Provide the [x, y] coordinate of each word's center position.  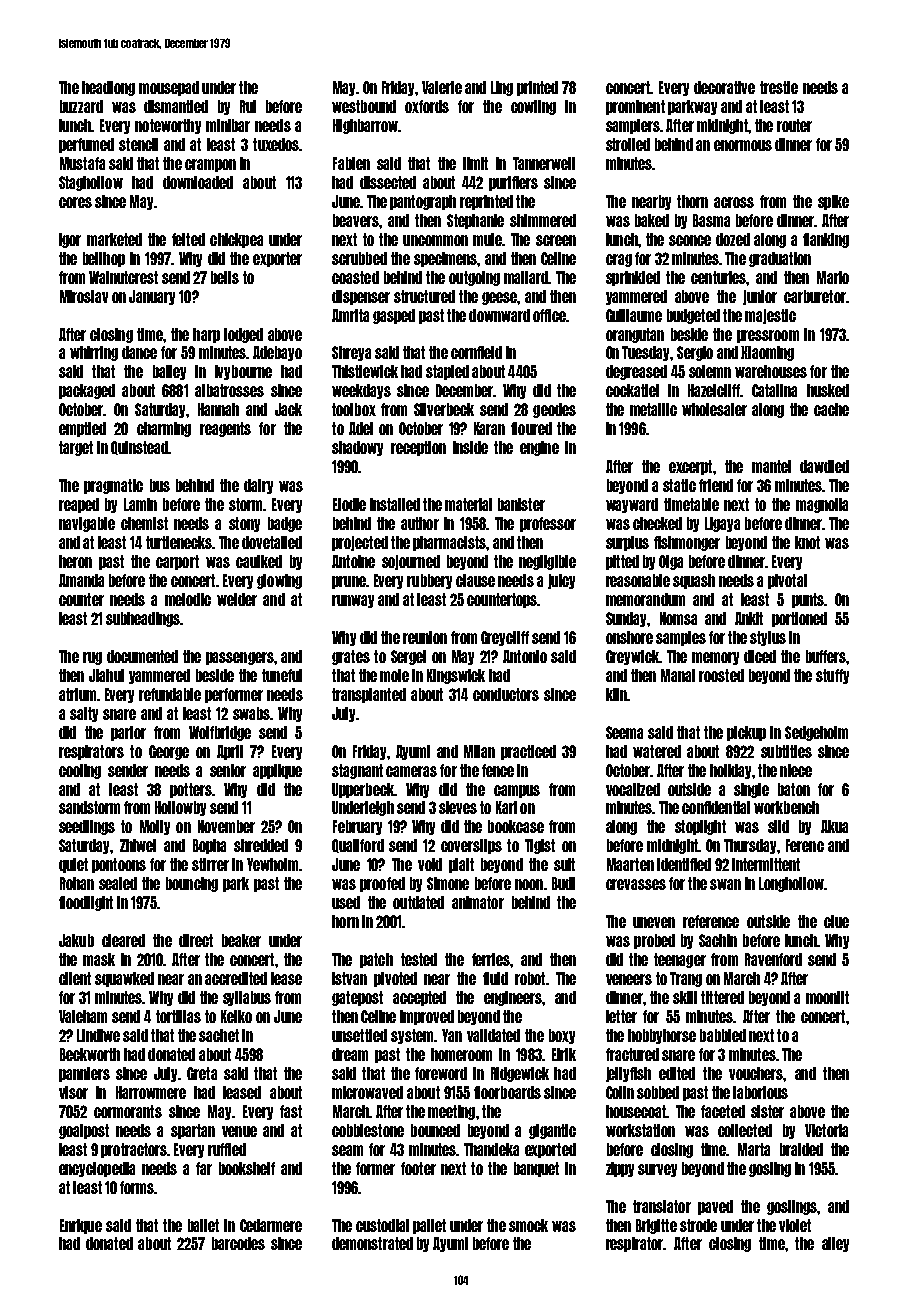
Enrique [81, 1226]
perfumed [86, 145]
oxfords [427, 106]
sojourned [411, 562]
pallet [429, 1226]
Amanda [81, 580]
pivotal [787, 581]
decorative [724, 87]
